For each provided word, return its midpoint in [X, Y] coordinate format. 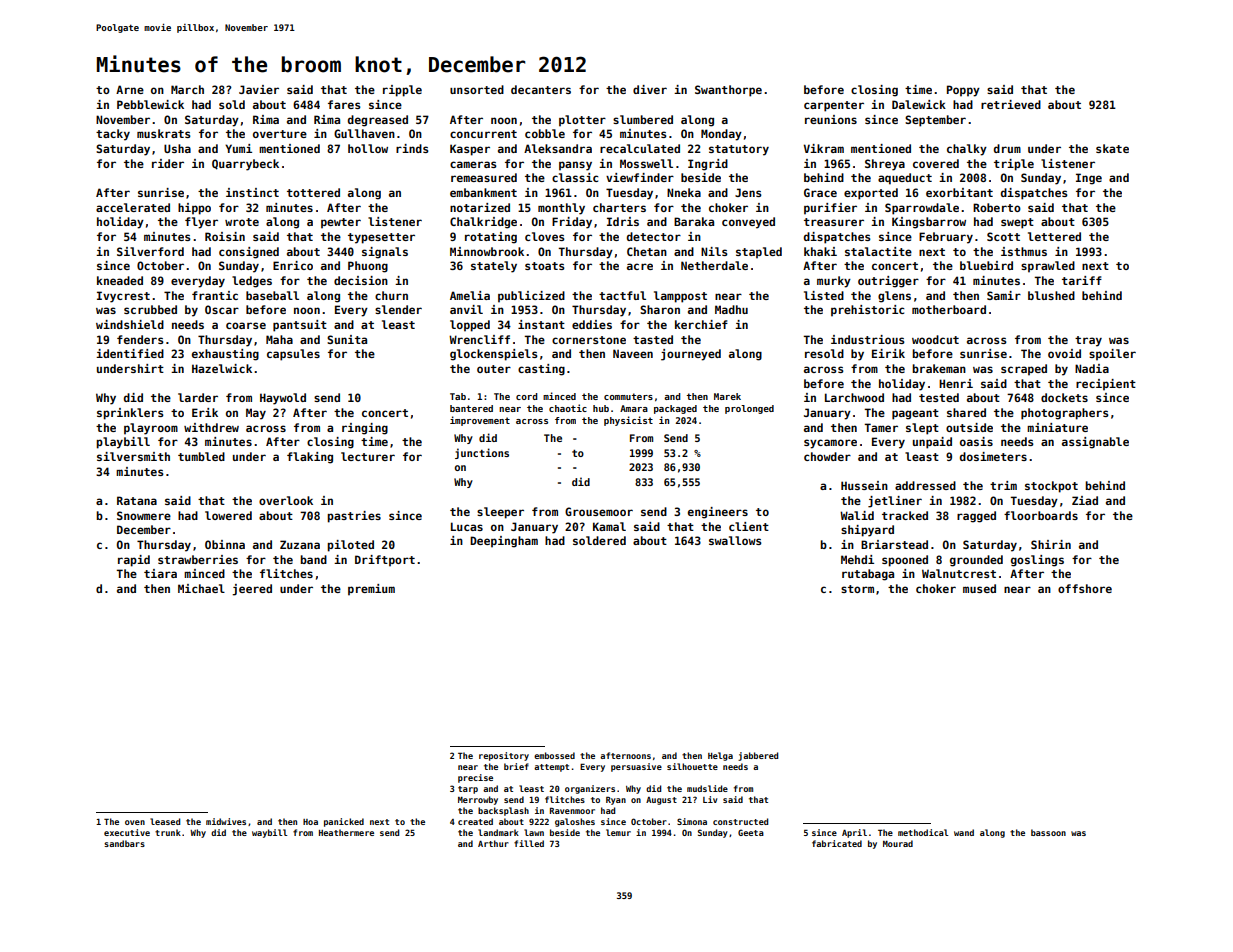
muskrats [164, 133]
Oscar [222, 309]
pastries [354, 517]
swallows [735, 540]
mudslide [707, 788]
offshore [1085, 588]
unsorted [477, 89]
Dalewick [919, 104]
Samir [1004, 295]
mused [979, 588]
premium [371, 590]
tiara [160, 573]
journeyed [691, 355]
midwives [226, 821]
